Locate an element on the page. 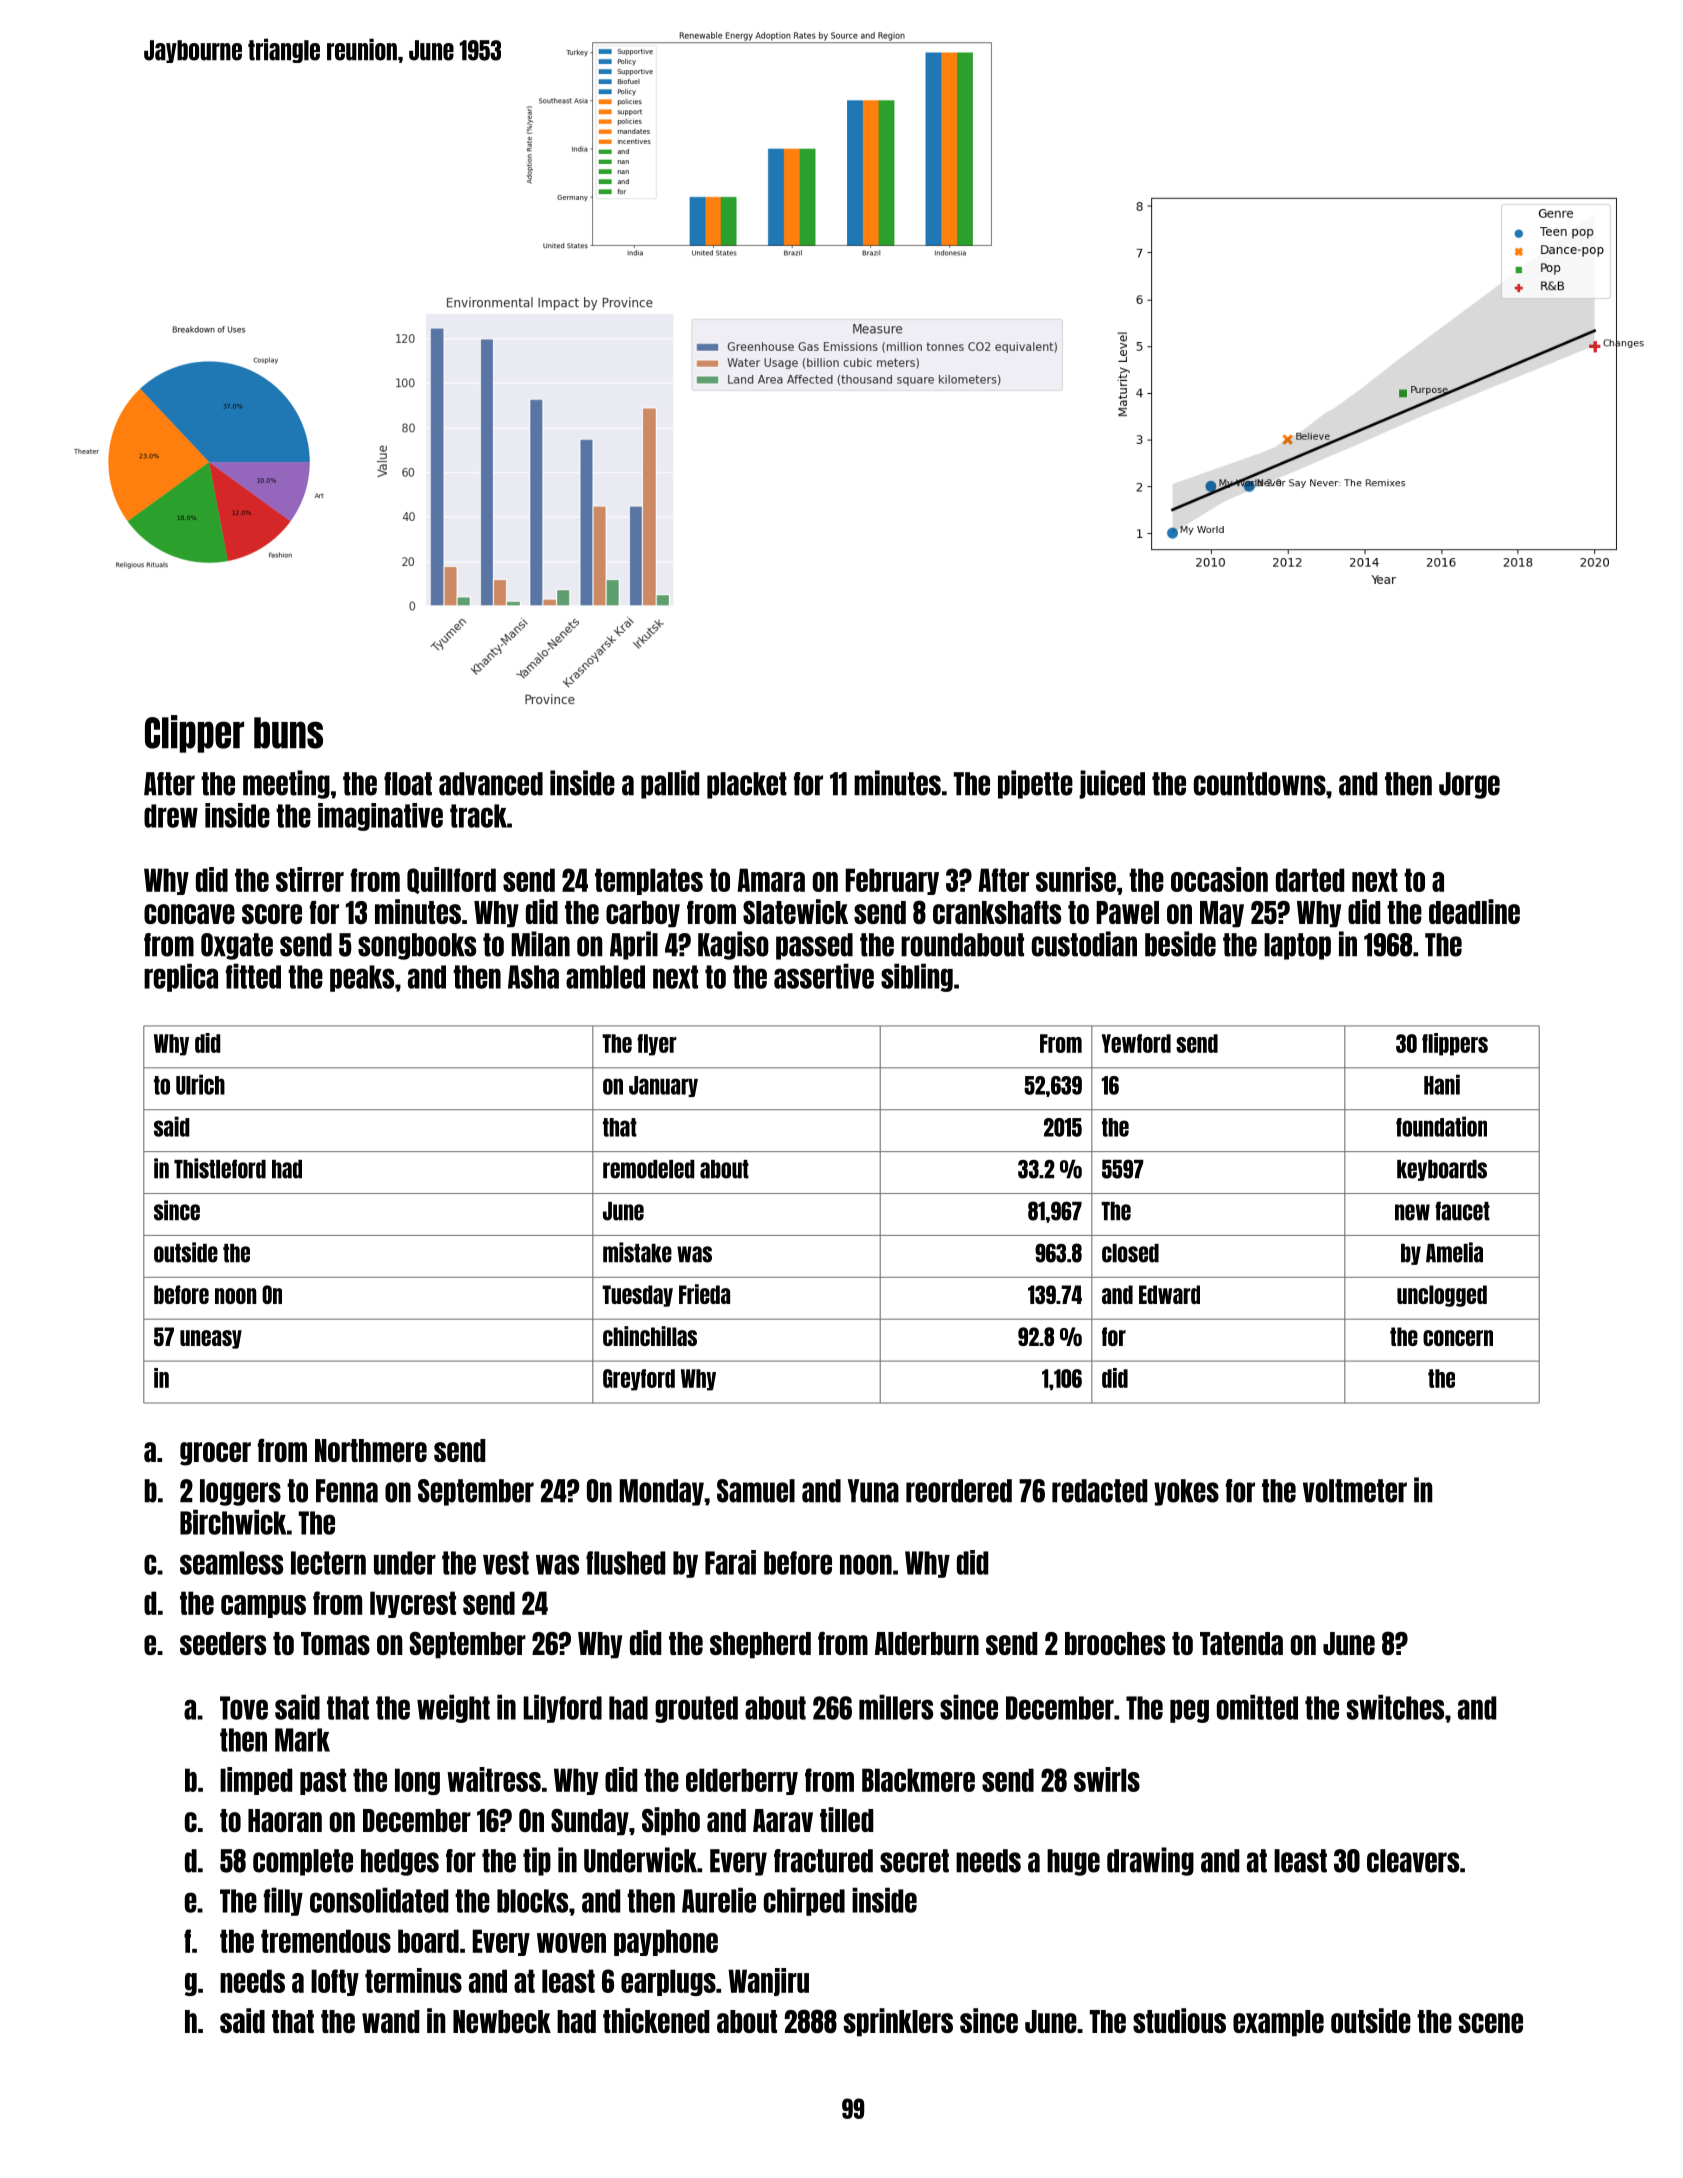  replica is located at coordinates (181, 977).
